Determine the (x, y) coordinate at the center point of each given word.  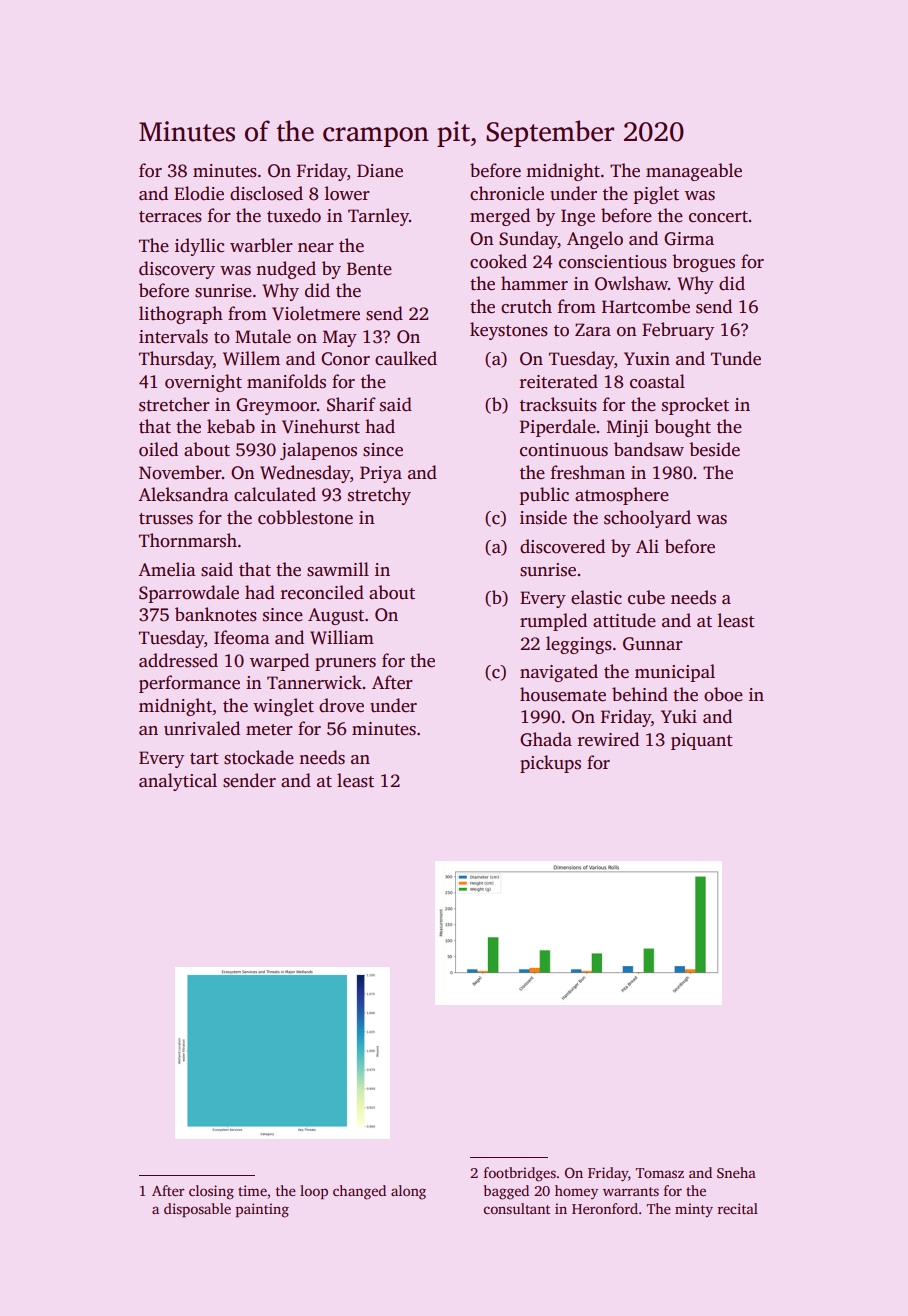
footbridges (520, 1174)
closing (211, 1192)
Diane (380, 171)
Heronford (605, 1208)
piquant (702, 741)
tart (204, 759)
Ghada (546, 739)
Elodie (199, 193)
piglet (656, 195)
